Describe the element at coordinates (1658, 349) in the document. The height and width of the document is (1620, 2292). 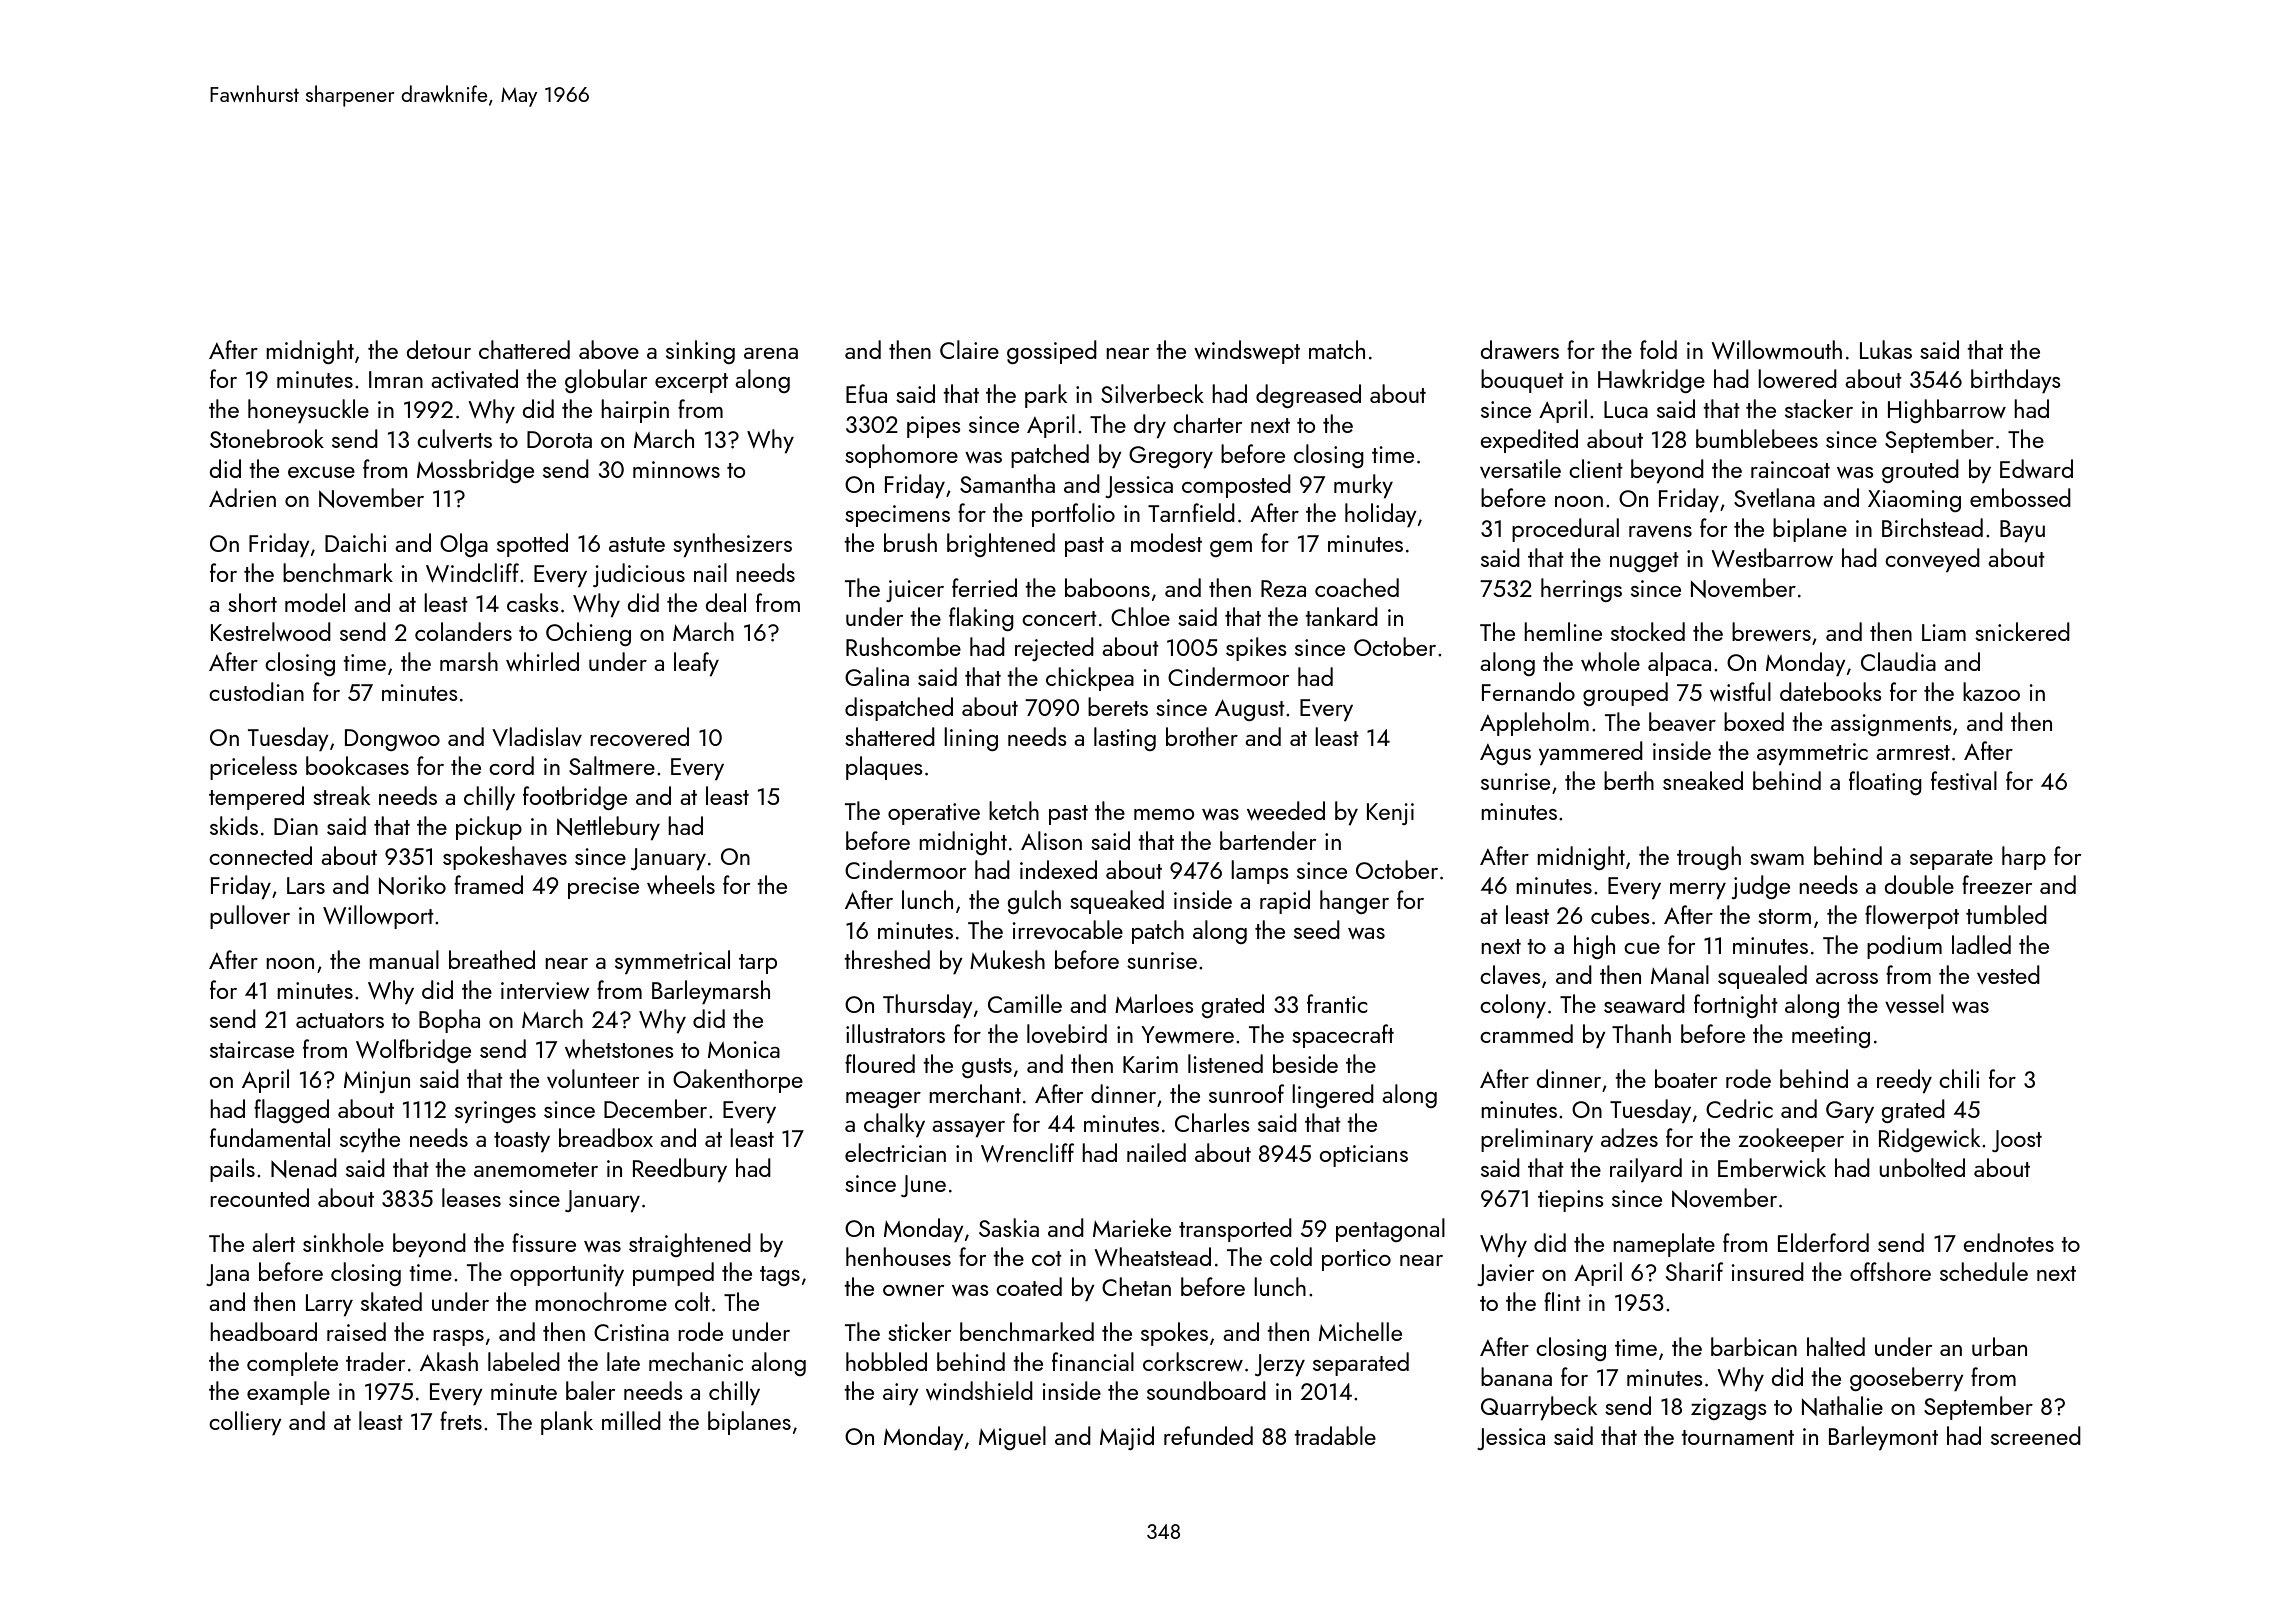
I see `fold` at that location.
